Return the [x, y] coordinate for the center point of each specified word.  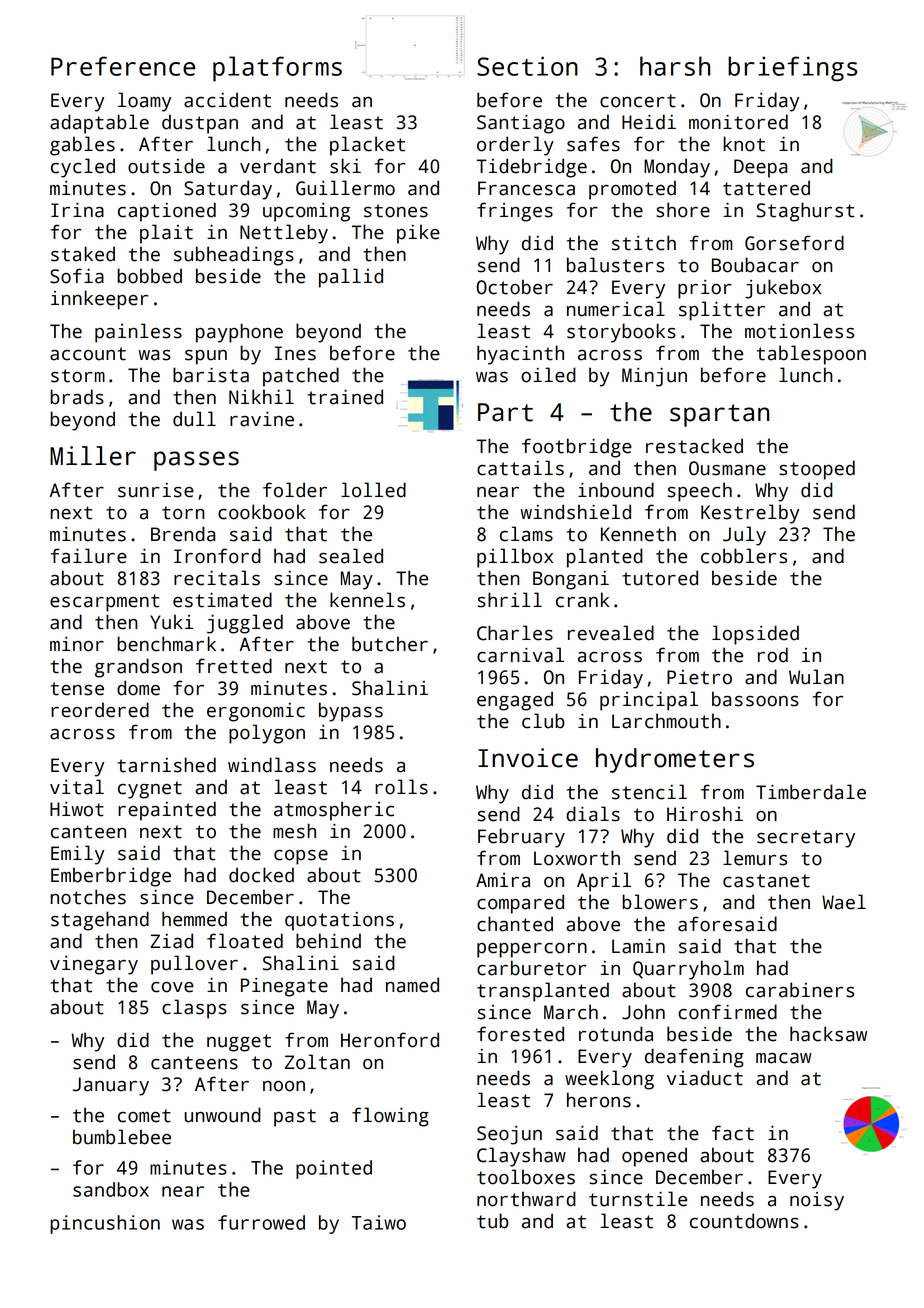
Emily [77, 855]
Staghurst [805, 212]
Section [527, 66]
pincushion [105, 1224]
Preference [123, 66]
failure [89, 556]
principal [649, 701]
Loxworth [577, 858]
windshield [575, 512]
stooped [817, 470]
